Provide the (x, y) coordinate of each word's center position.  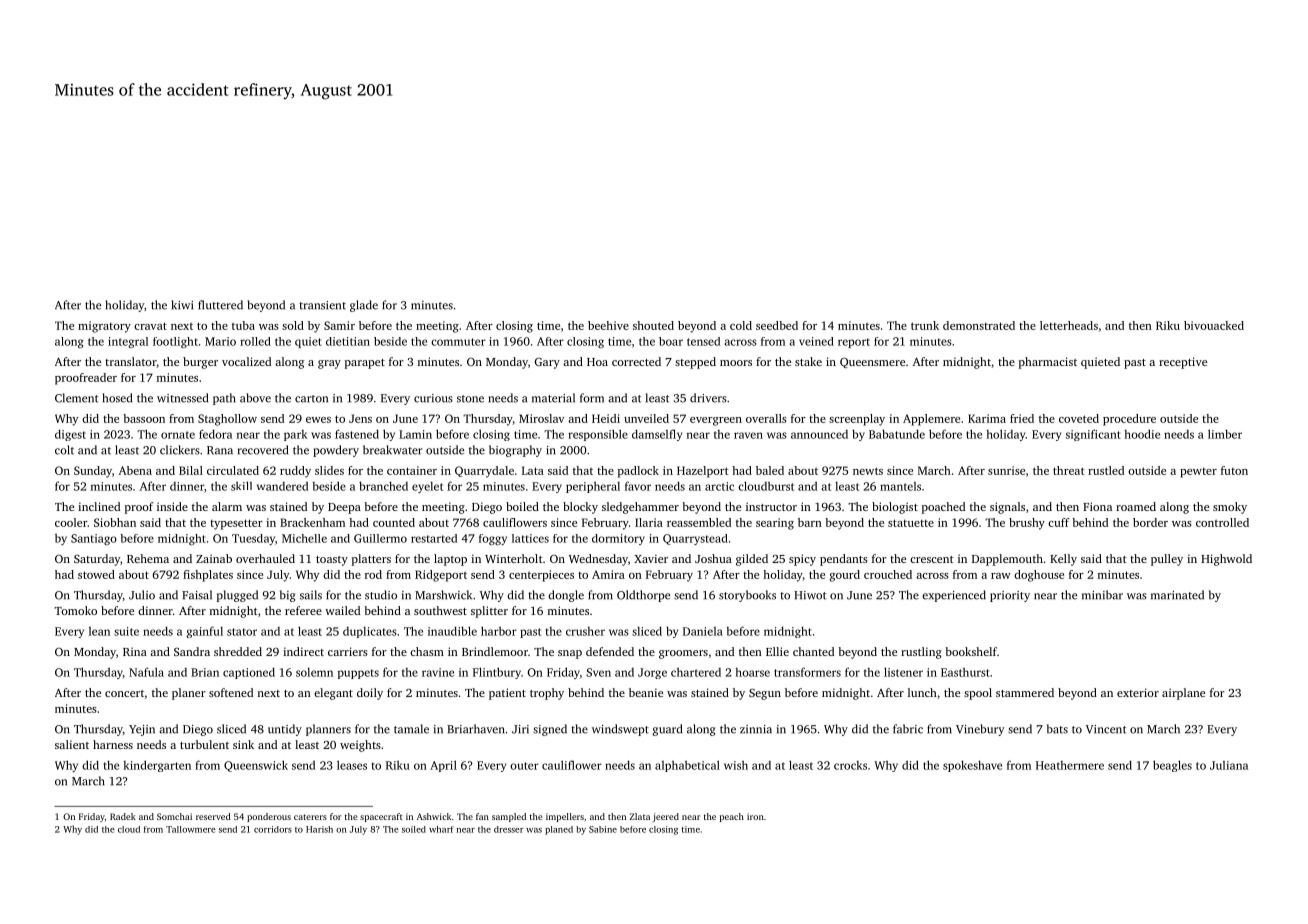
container (412, 470)
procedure (1129, 420)
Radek (123, 816)
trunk (925, 325)
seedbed (777, 325)
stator (242, 632)
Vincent (1106, 729)
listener (903, 672)
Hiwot (810, 595)
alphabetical (687, 766)
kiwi (182, 305)
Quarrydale (484, 472)
